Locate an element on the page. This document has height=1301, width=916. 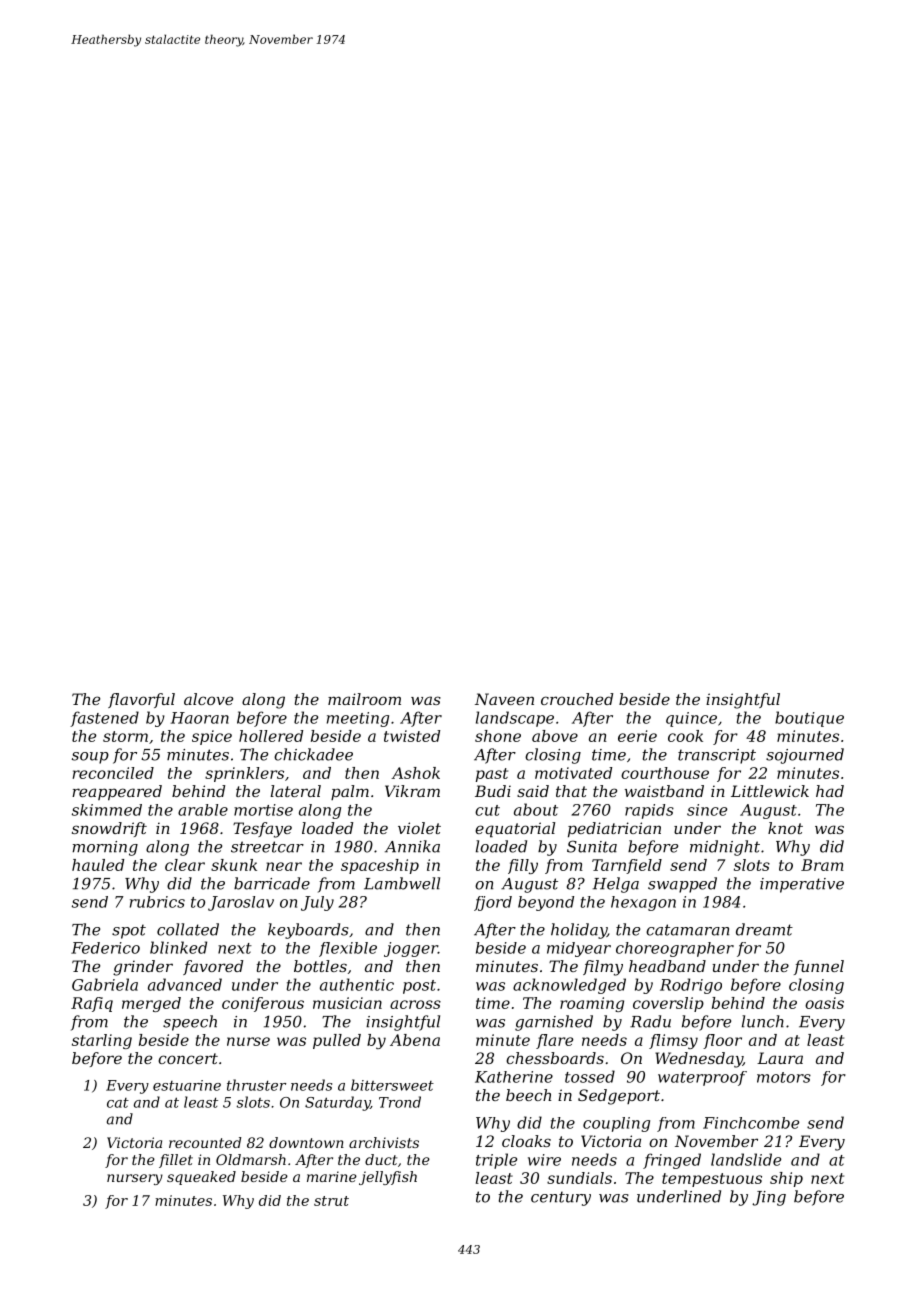
musician is located at coordinates (347, 1003).
